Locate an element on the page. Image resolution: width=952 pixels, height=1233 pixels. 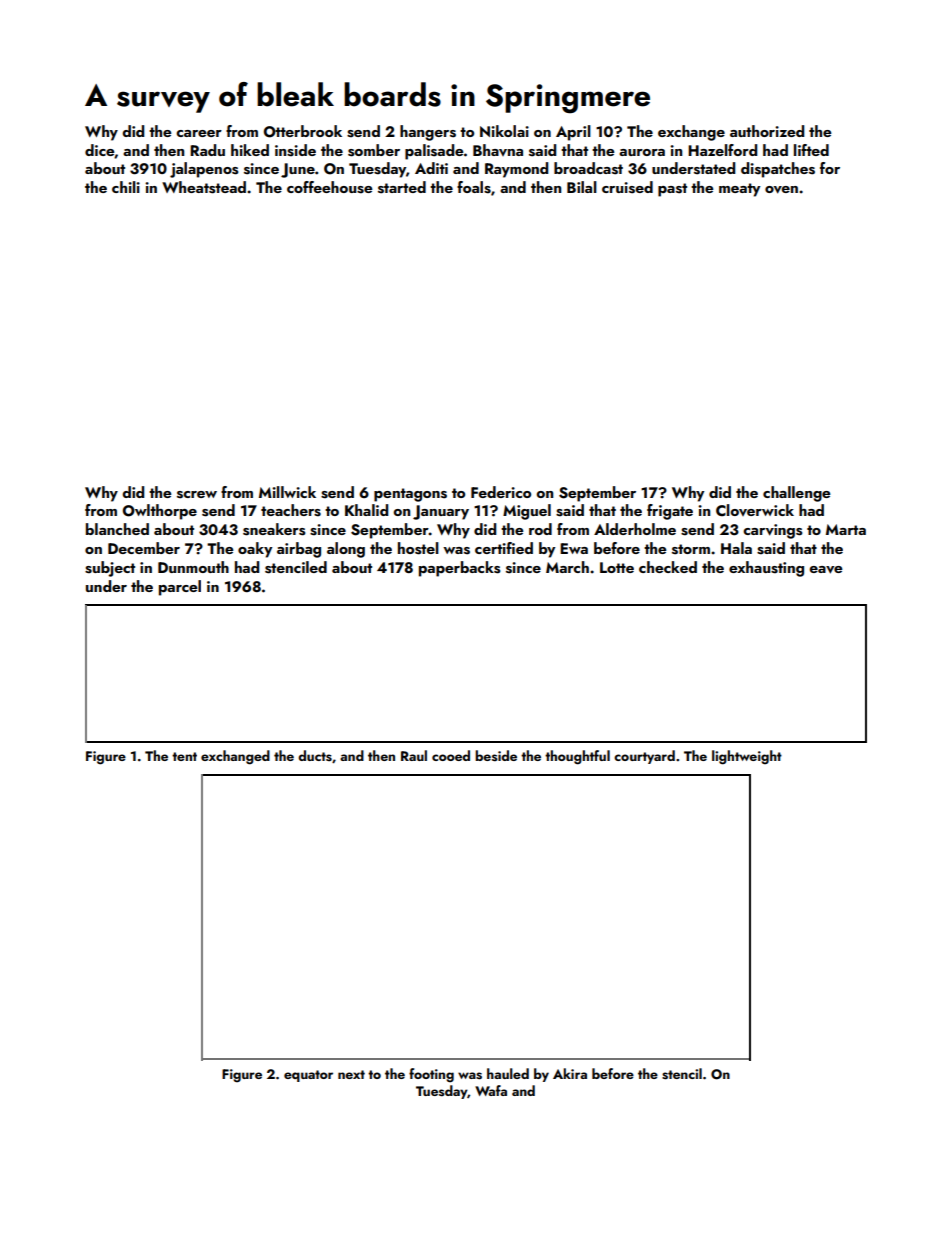
career is located at coordinates (199, 133).
